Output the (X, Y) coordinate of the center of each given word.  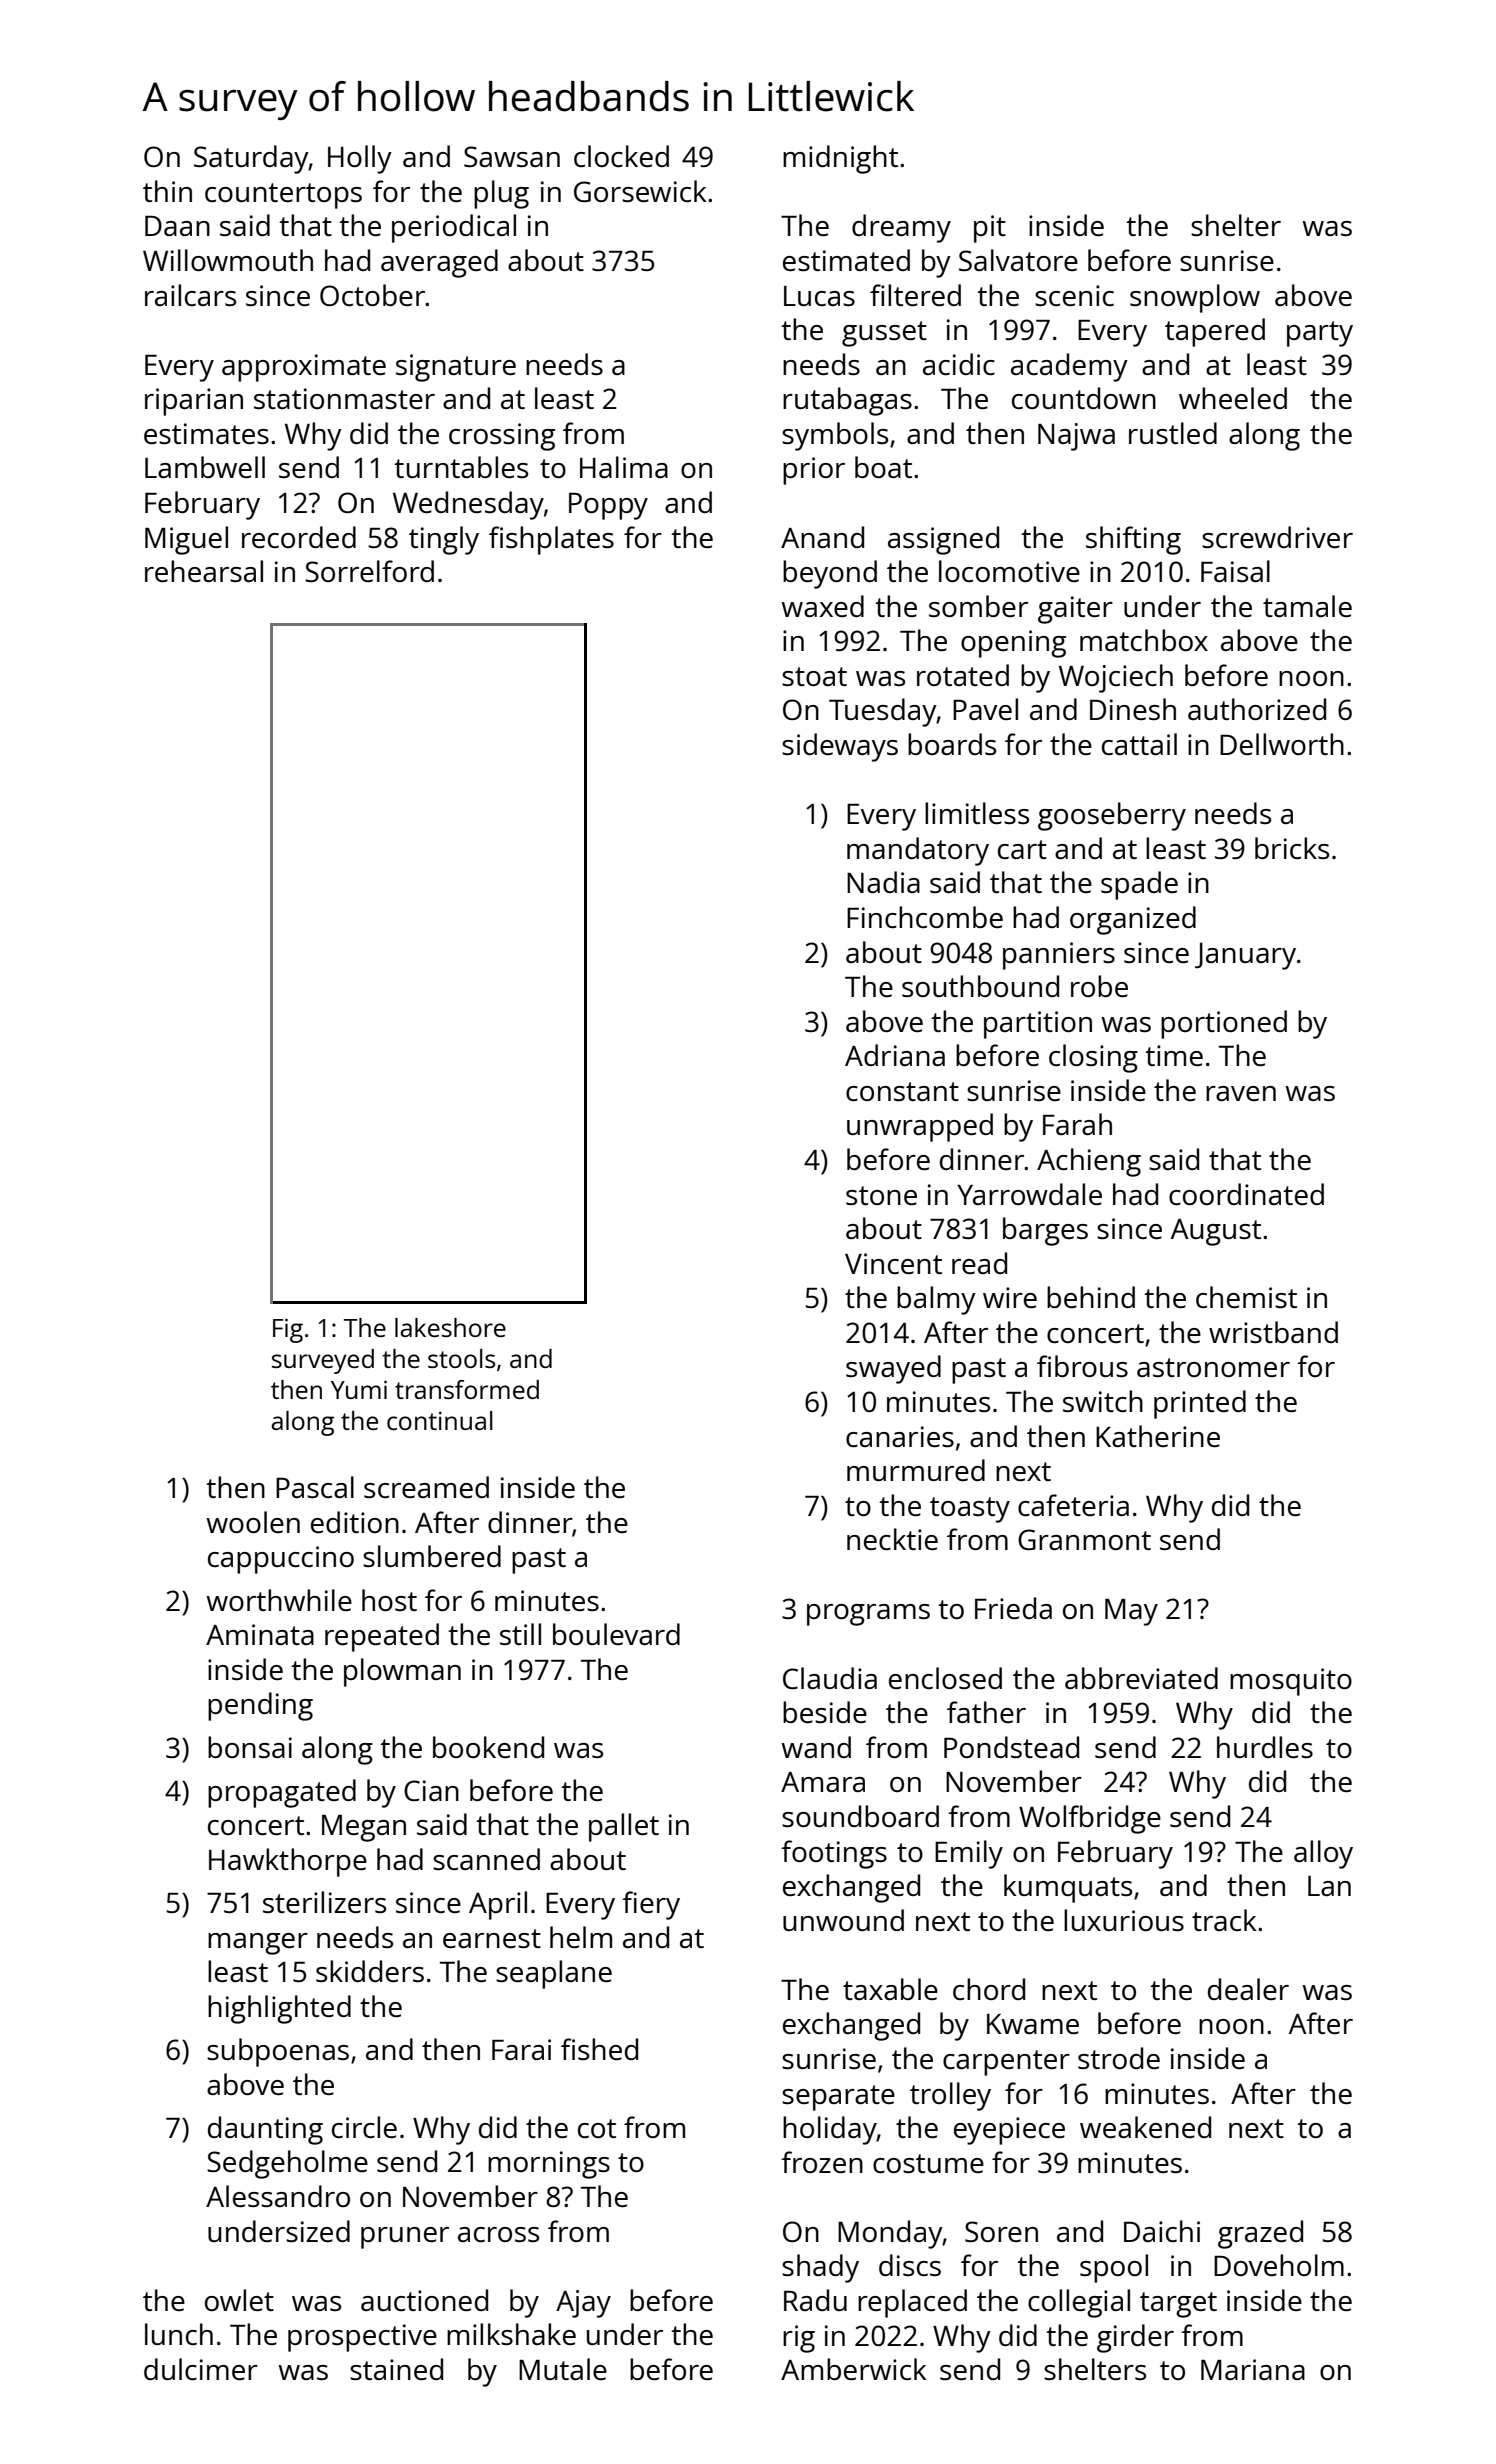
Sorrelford (369, 571)
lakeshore (450, 1327)
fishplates (551, 540)
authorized (1257, 709)
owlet (239, 2300)
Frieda (1013, 1608)
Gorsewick (640, 191)
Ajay (583, 2304)
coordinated (1246, 1194)
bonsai (250, 1747)
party (1320, 334)
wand (816, 1747)
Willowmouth (228, 260)
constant (902, 1091)
